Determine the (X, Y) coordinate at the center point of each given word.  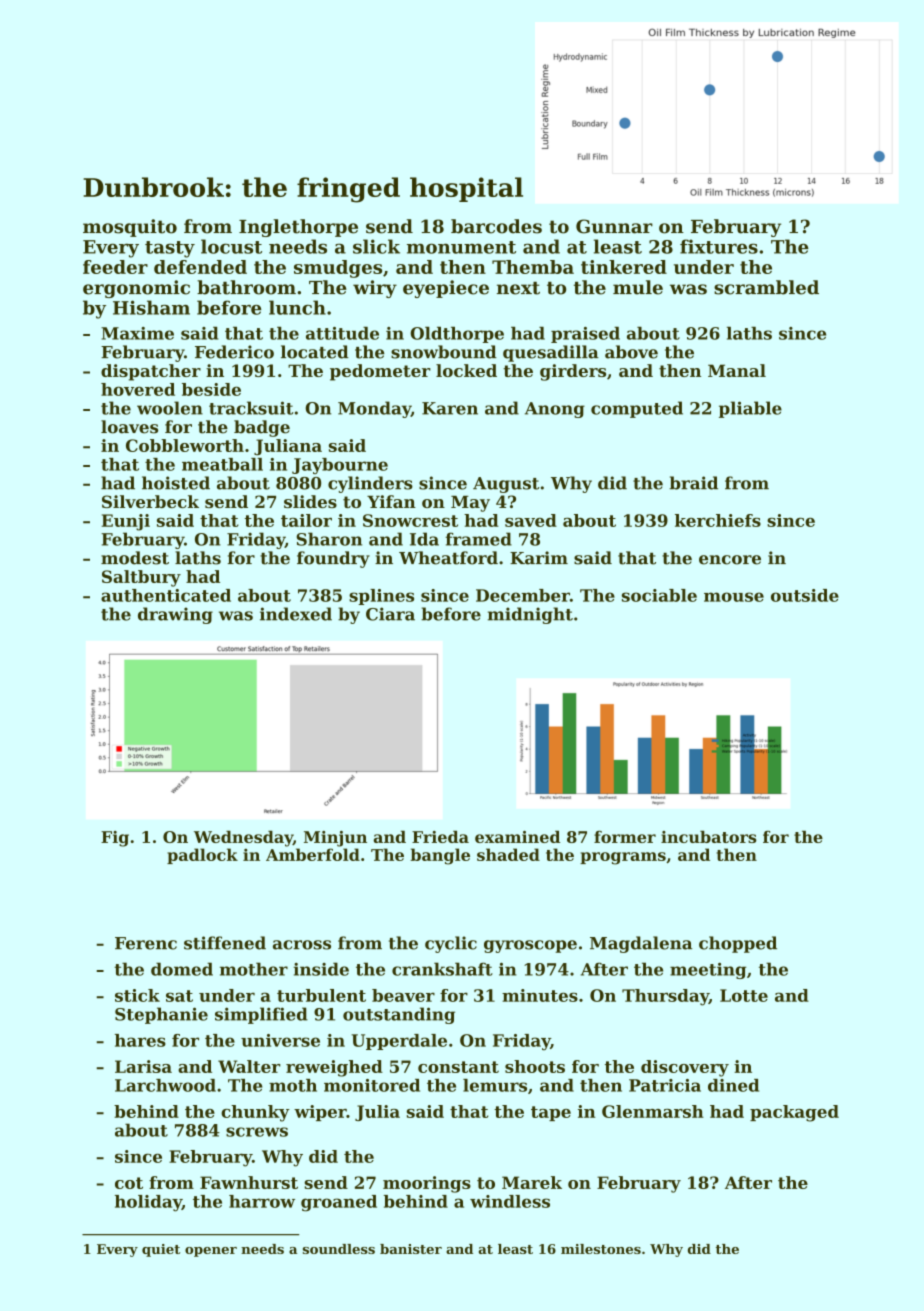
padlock (202, 856)
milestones (601, 1249)
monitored (372, 1085)
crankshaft (442, 969)
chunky (255, 1113)
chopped (738, 944)
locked (466, 370)
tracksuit (251, 408)
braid (694, 483)
